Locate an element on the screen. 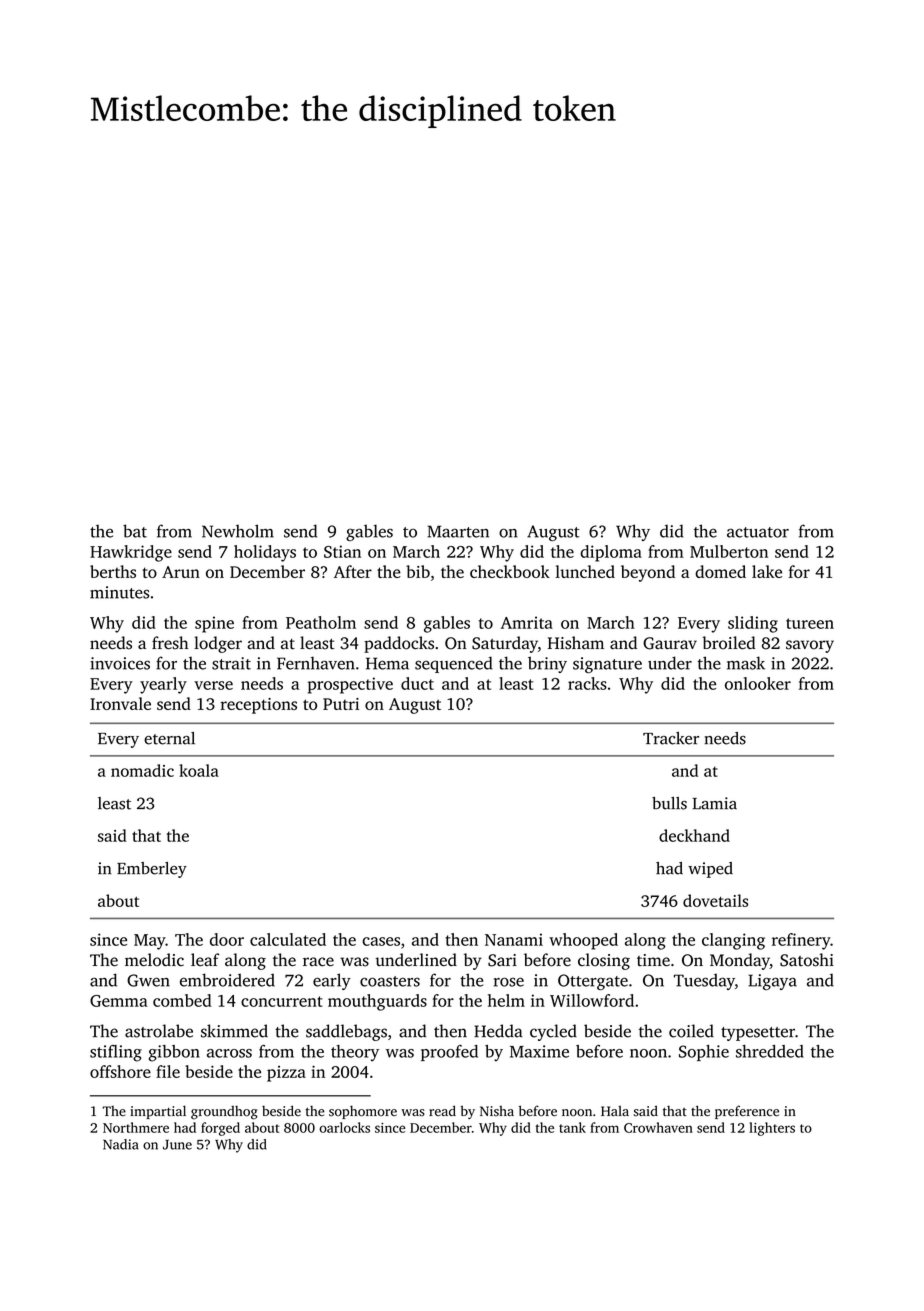  tank is located at coordinates (572, 1127).
